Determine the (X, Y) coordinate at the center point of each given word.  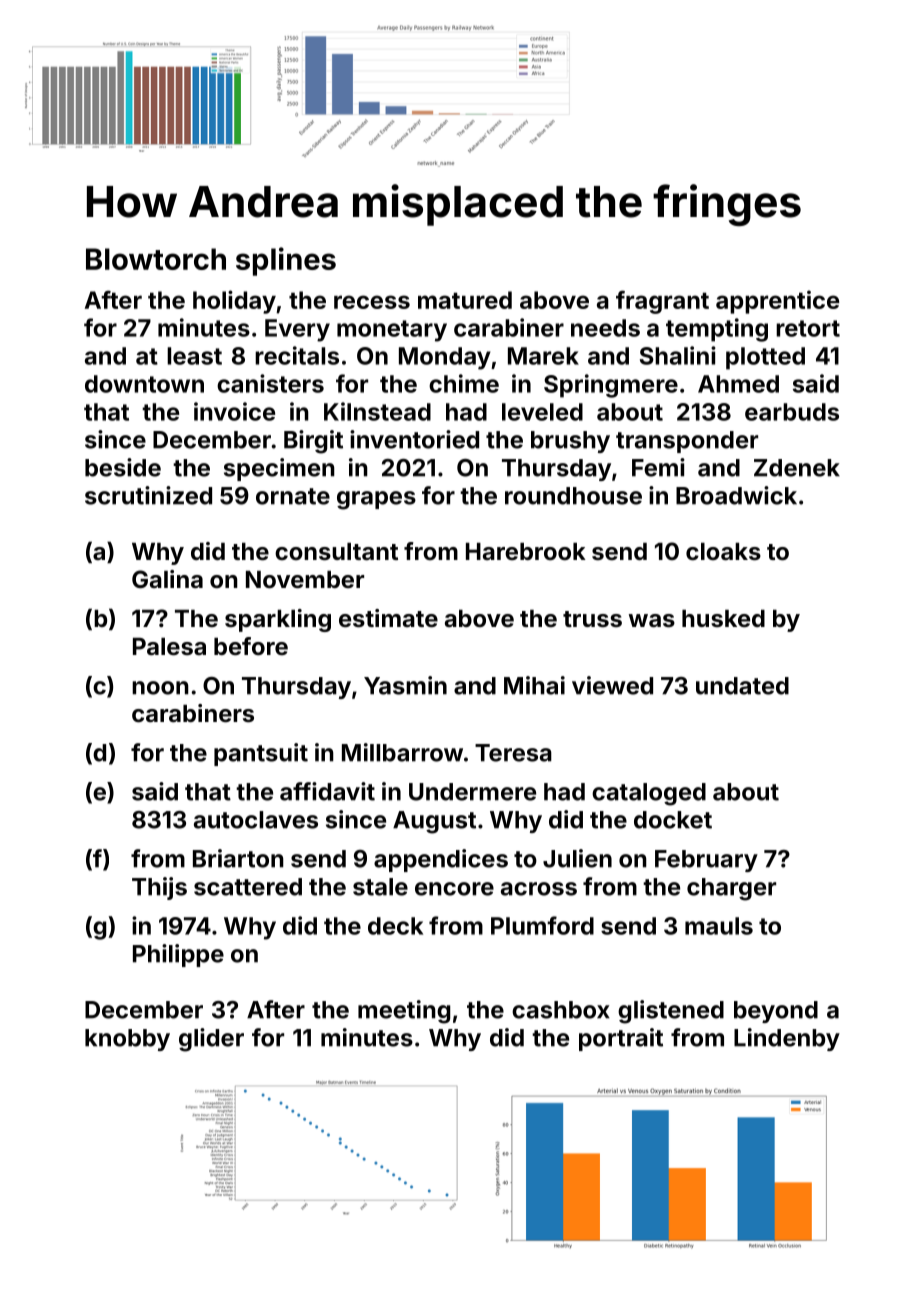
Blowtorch (156, 259)
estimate (388, 618)
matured (465, 300)
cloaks (723, 551)
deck (395, 926)
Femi (658, 467)
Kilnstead (377, 411)
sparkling (278, 620)
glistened (671, 1012)
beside (123, 467)
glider (211, 1040)
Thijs (159, 888)
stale (380, 887)
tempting (717, 330)
